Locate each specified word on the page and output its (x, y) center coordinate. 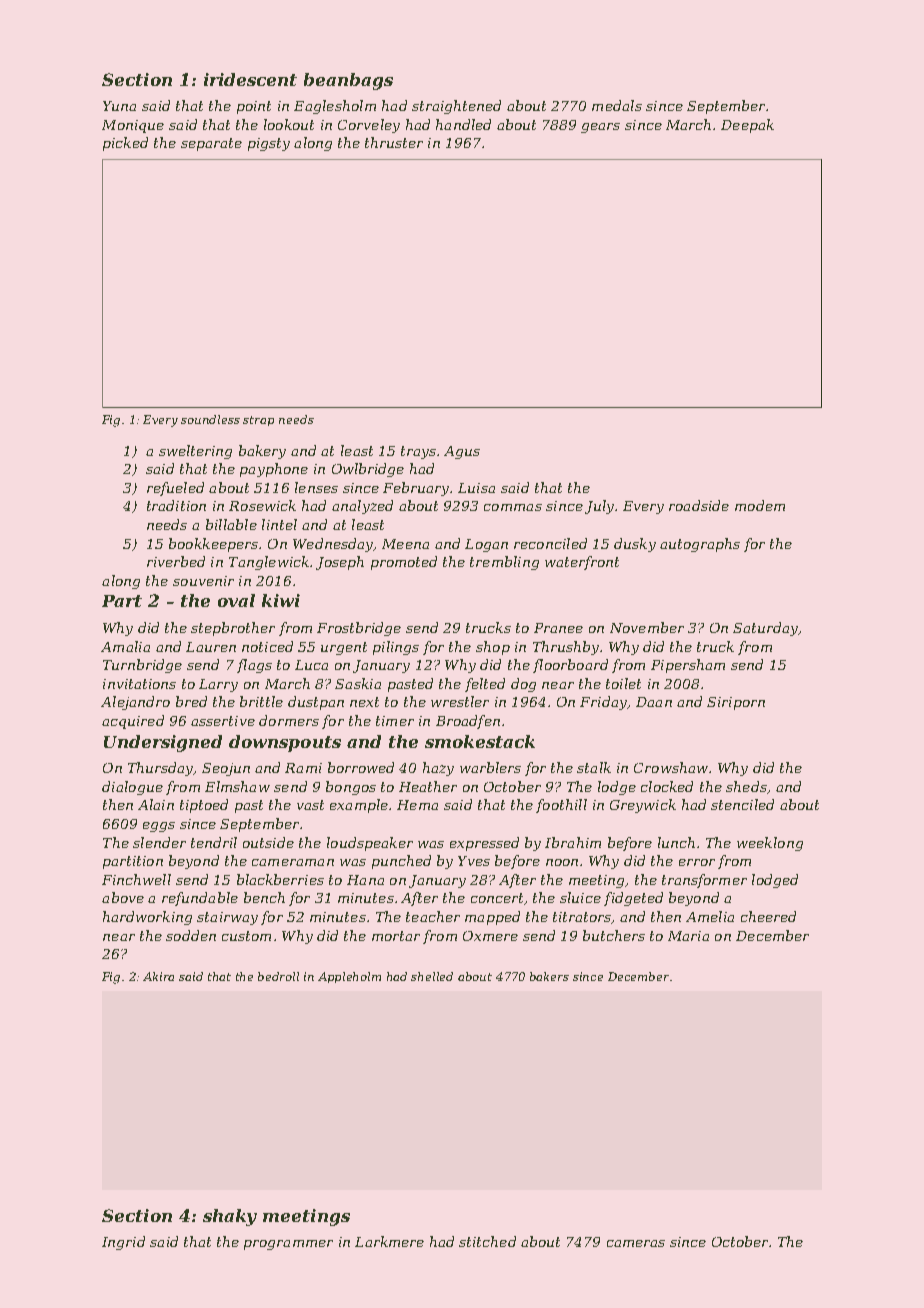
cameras (636, 1243)
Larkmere (389, 1241)
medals (617, 105)
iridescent (250, 79)
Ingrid (123, 1243)
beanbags (348, 81)
